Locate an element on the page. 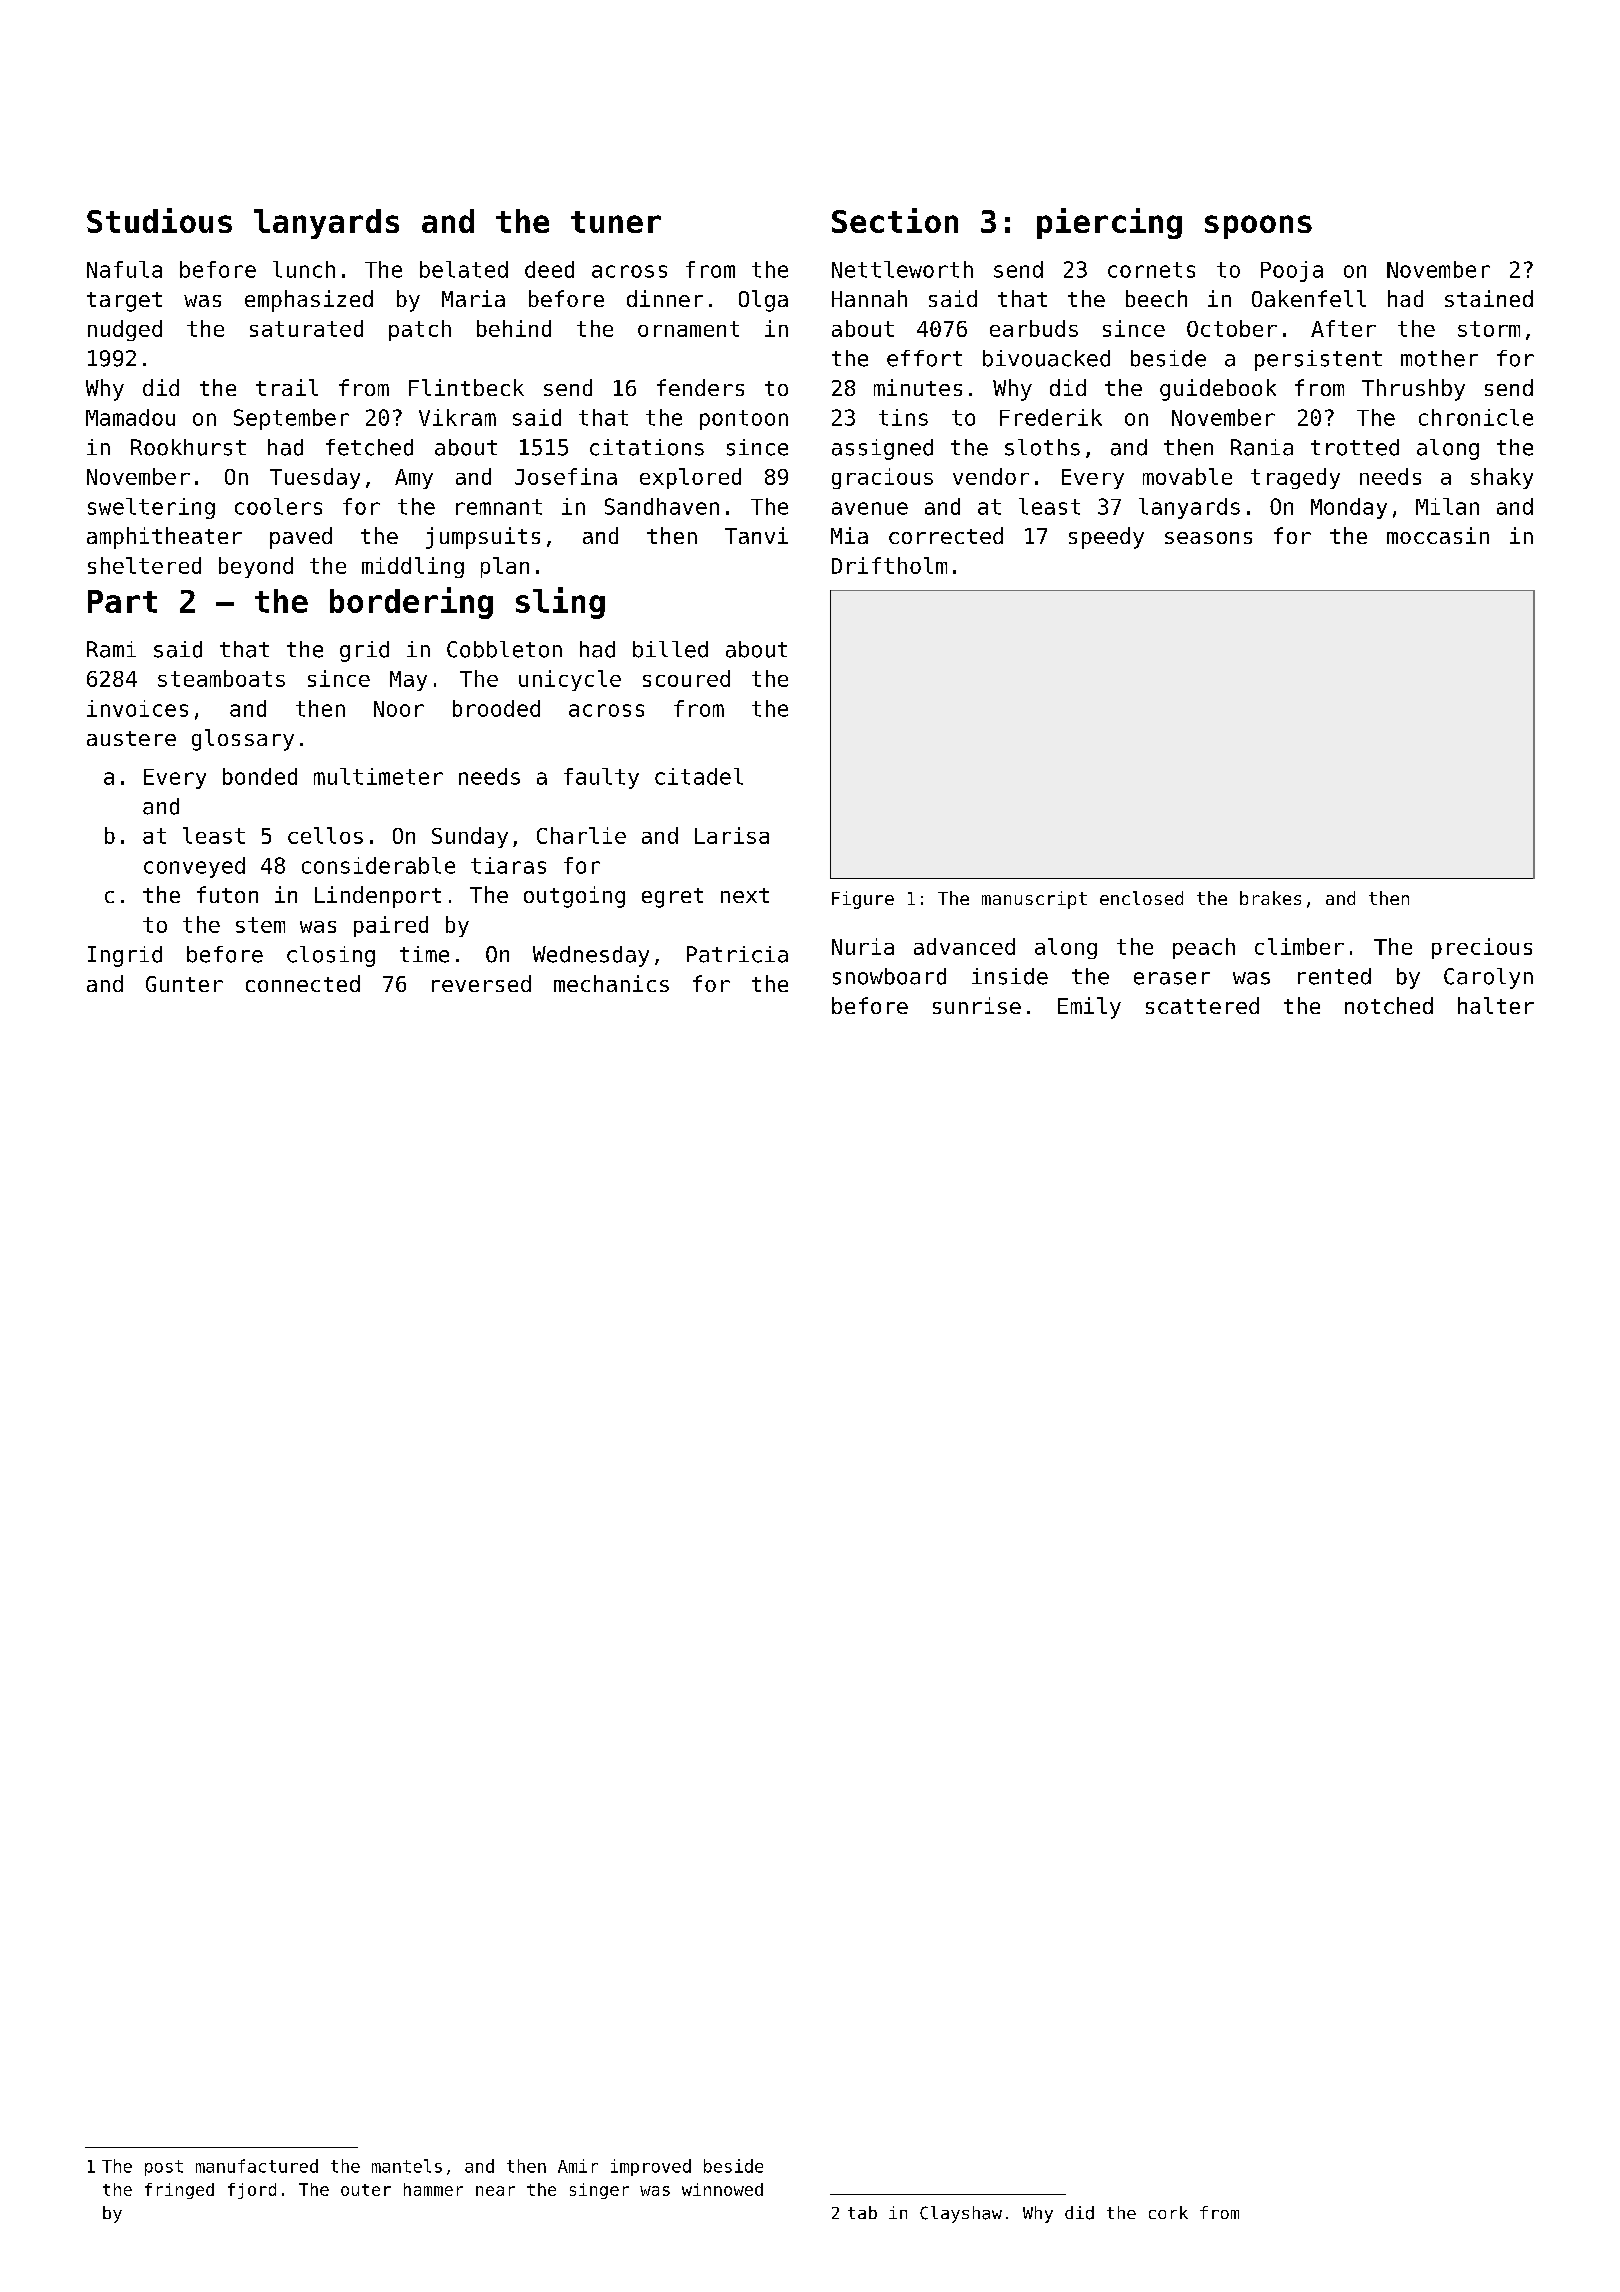  precious is located at coordinates (1482, 948).
